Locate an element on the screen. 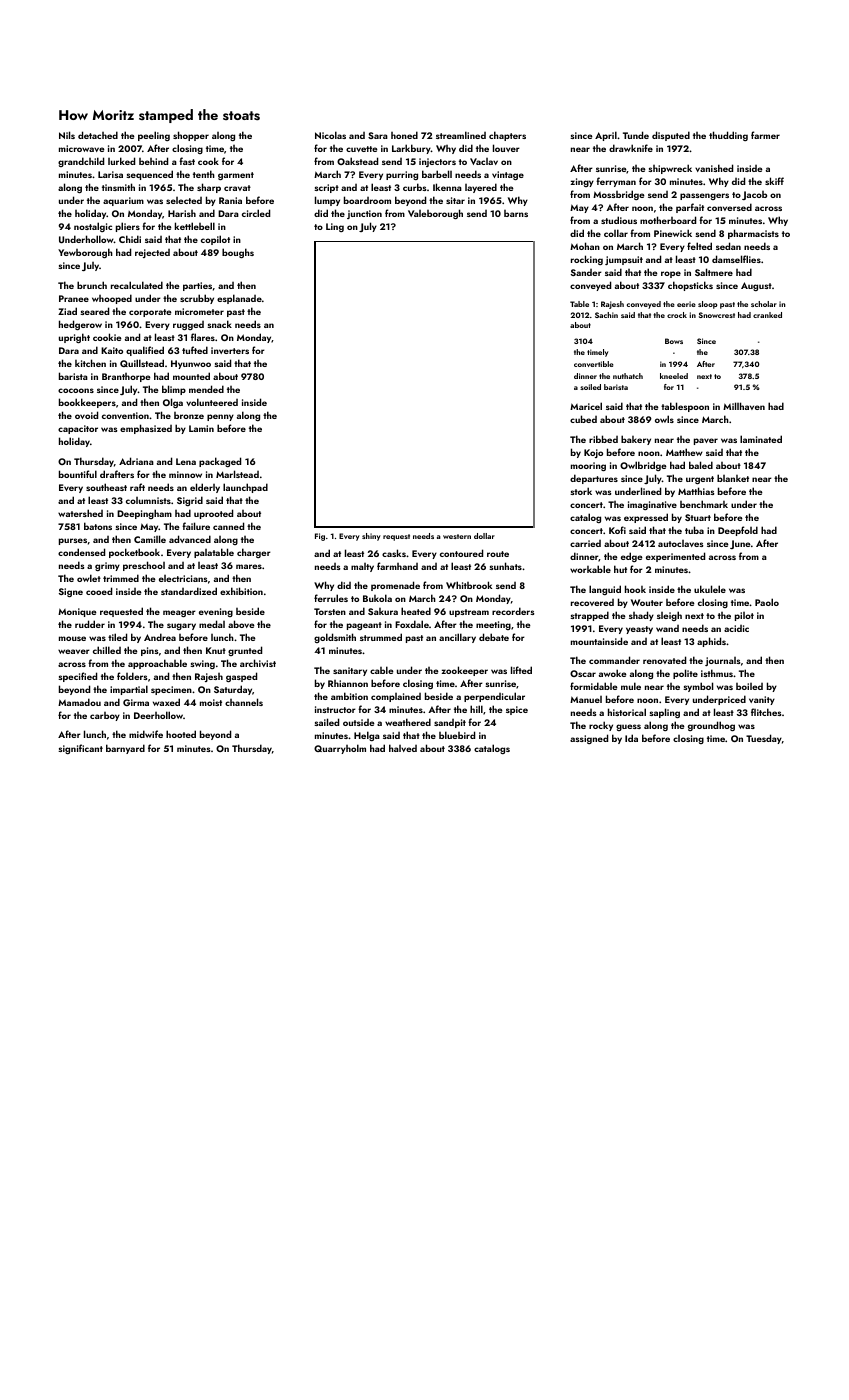 Image resolution: width=849 pixels, height=1400 pixels. Fig is located at coordinates (320, 537).
